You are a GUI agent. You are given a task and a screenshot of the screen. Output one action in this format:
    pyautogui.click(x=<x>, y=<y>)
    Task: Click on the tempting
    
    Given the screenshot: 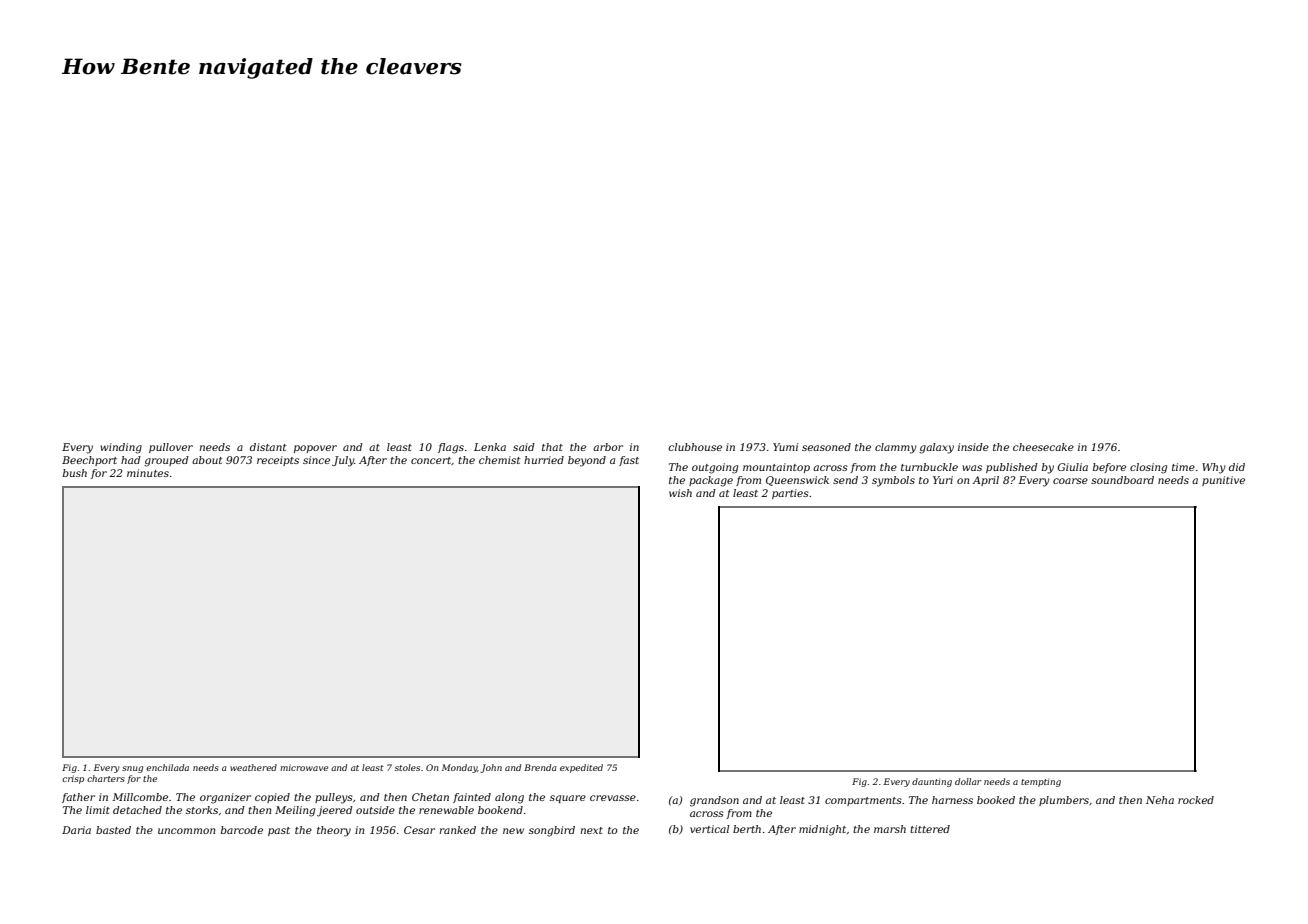 What is the action you would take?
    pyautogui.click(x=1041, y=783)
